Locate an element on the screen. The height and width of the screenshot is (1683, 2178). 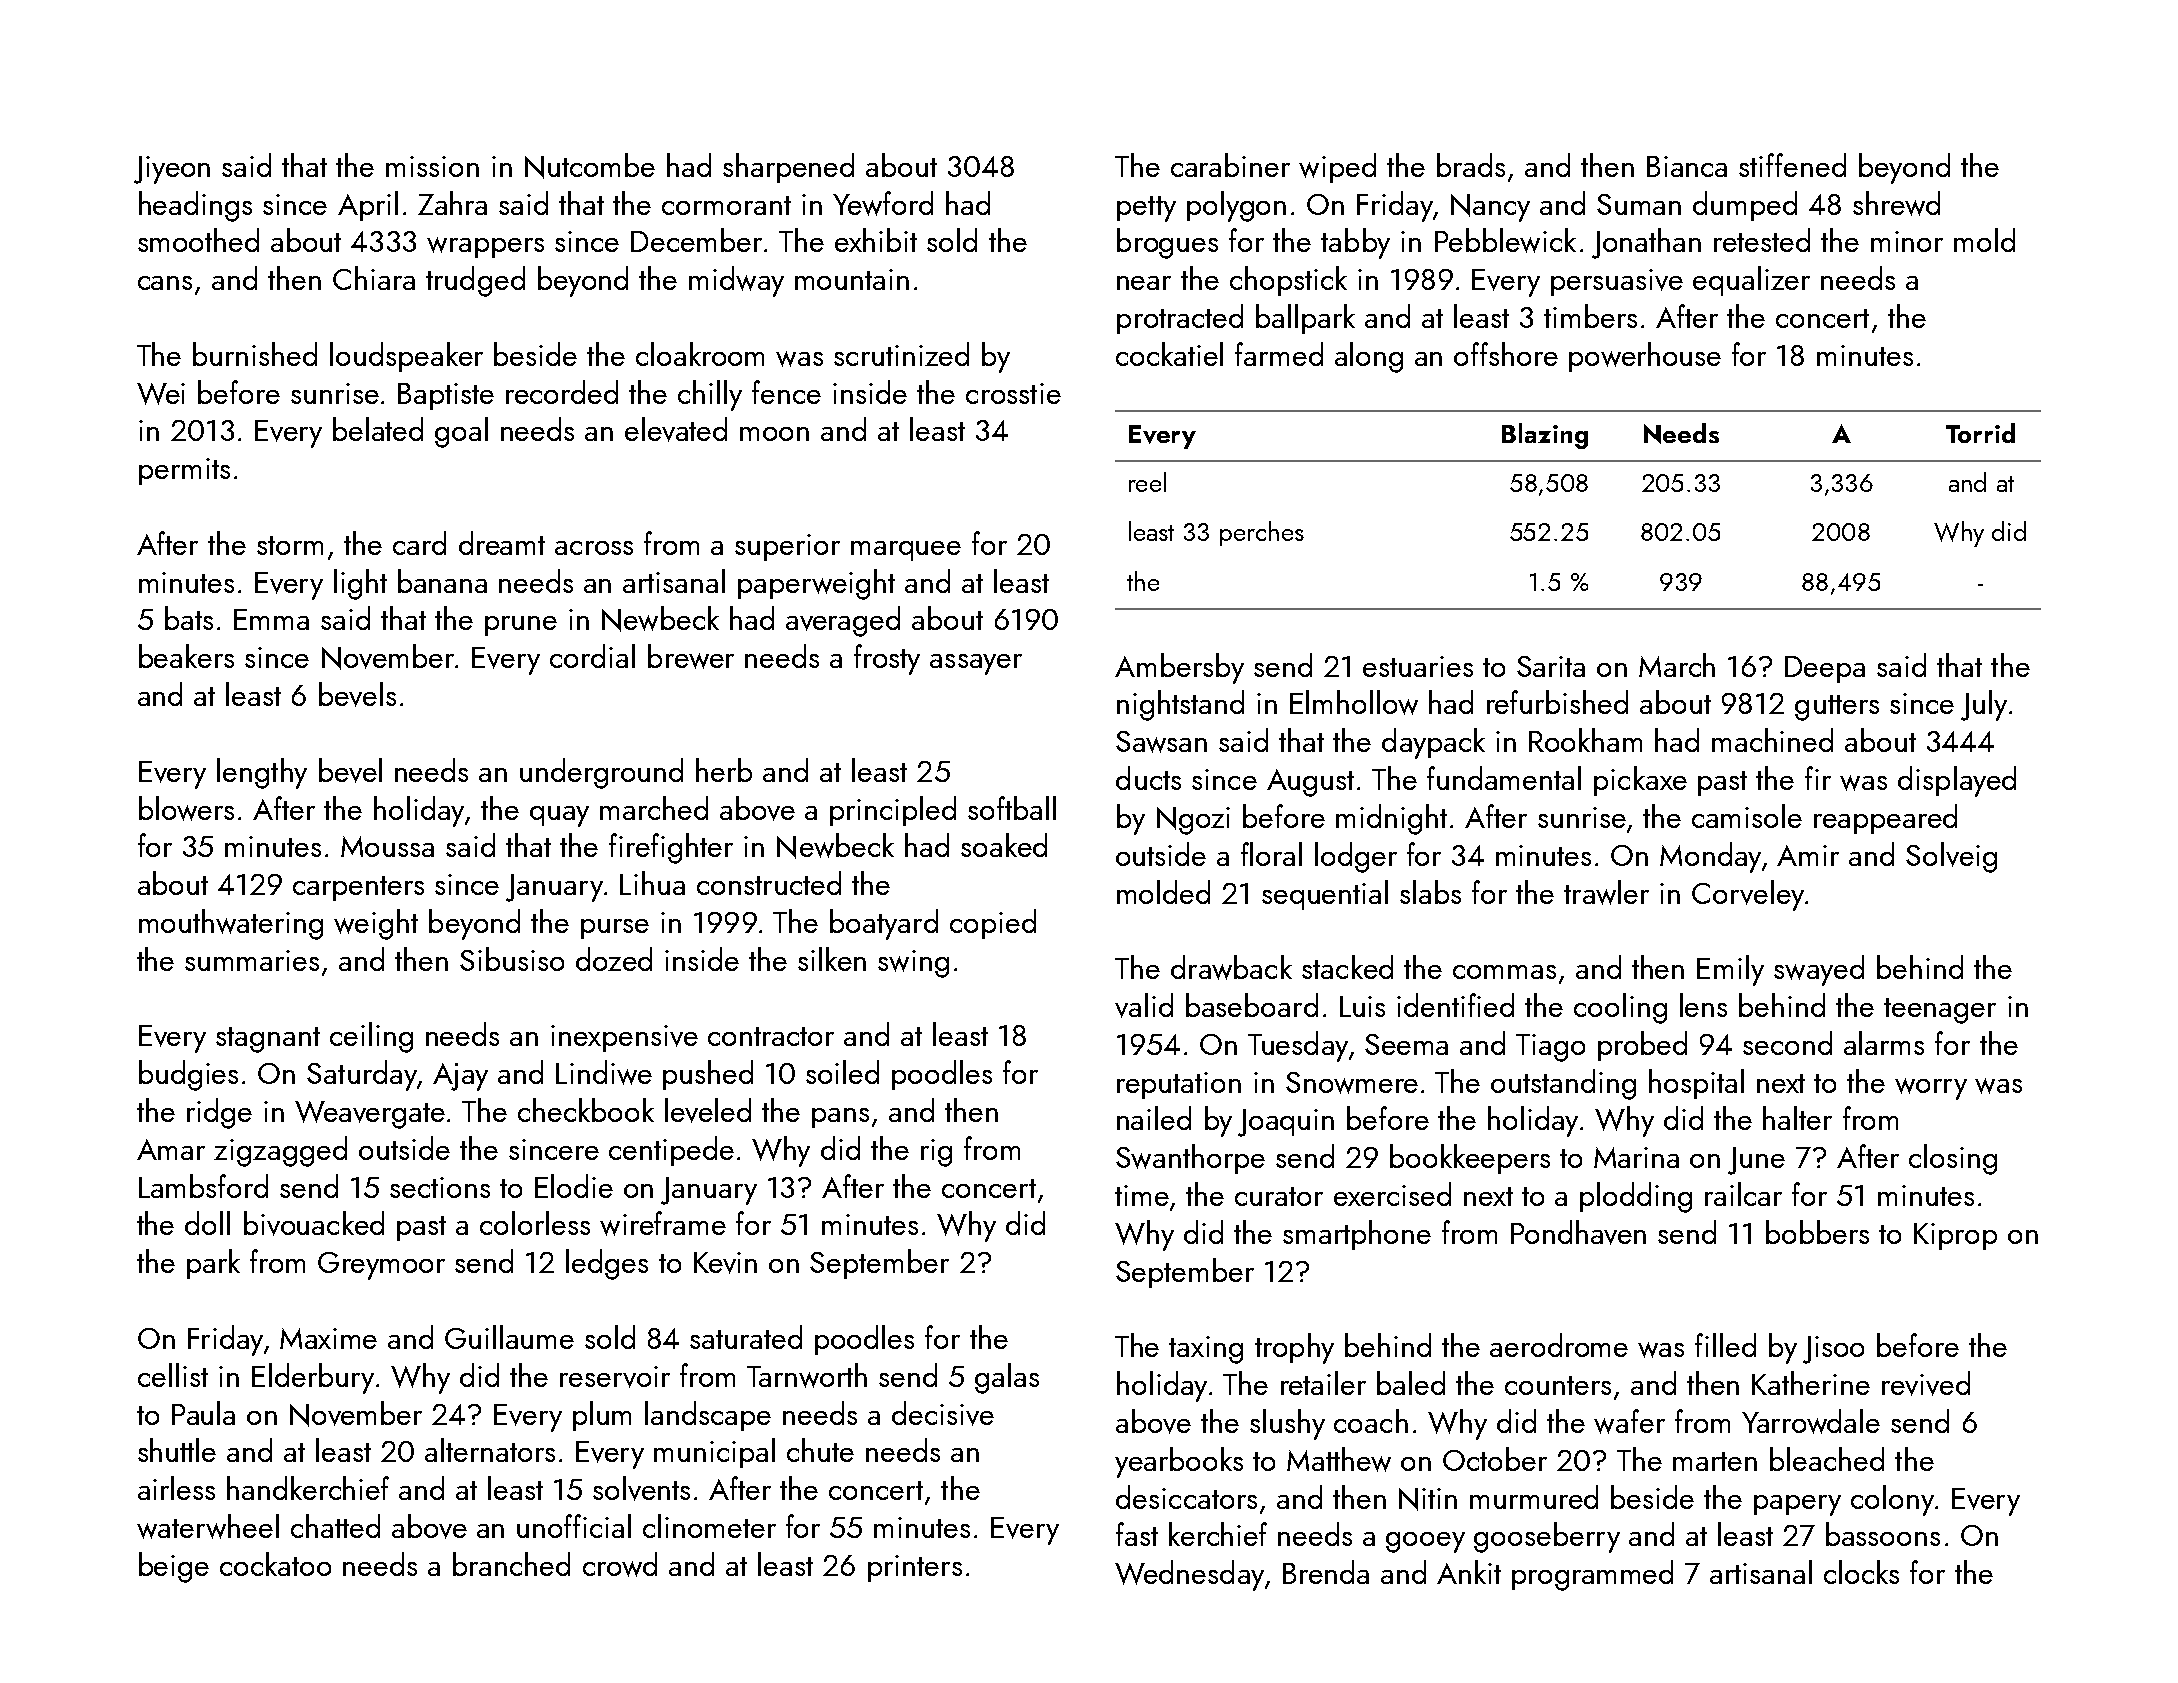
permits is located at coordinates (184, 471).
